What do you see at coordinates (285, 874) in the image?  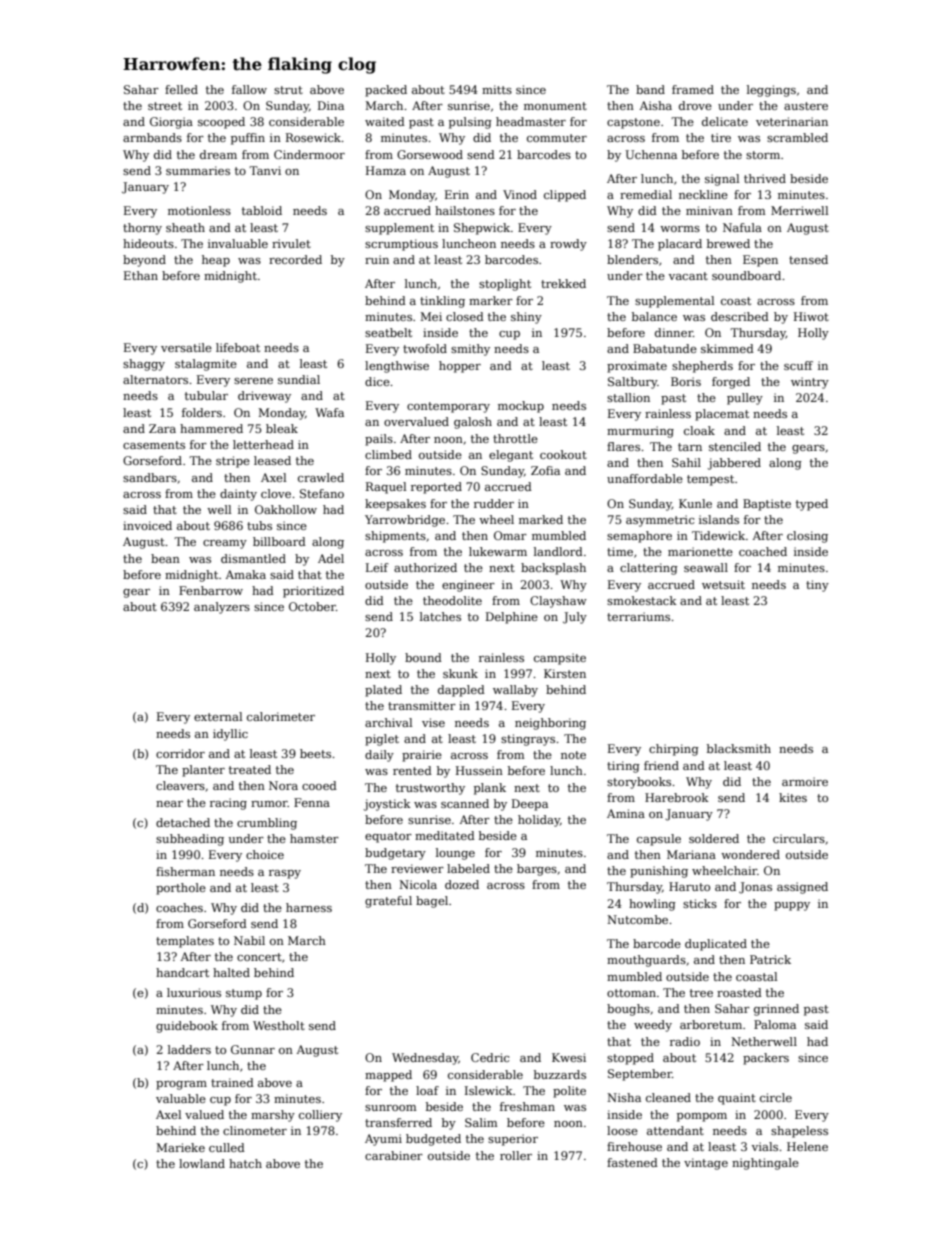 I see `raspy` at bounding box center [285, 874].
